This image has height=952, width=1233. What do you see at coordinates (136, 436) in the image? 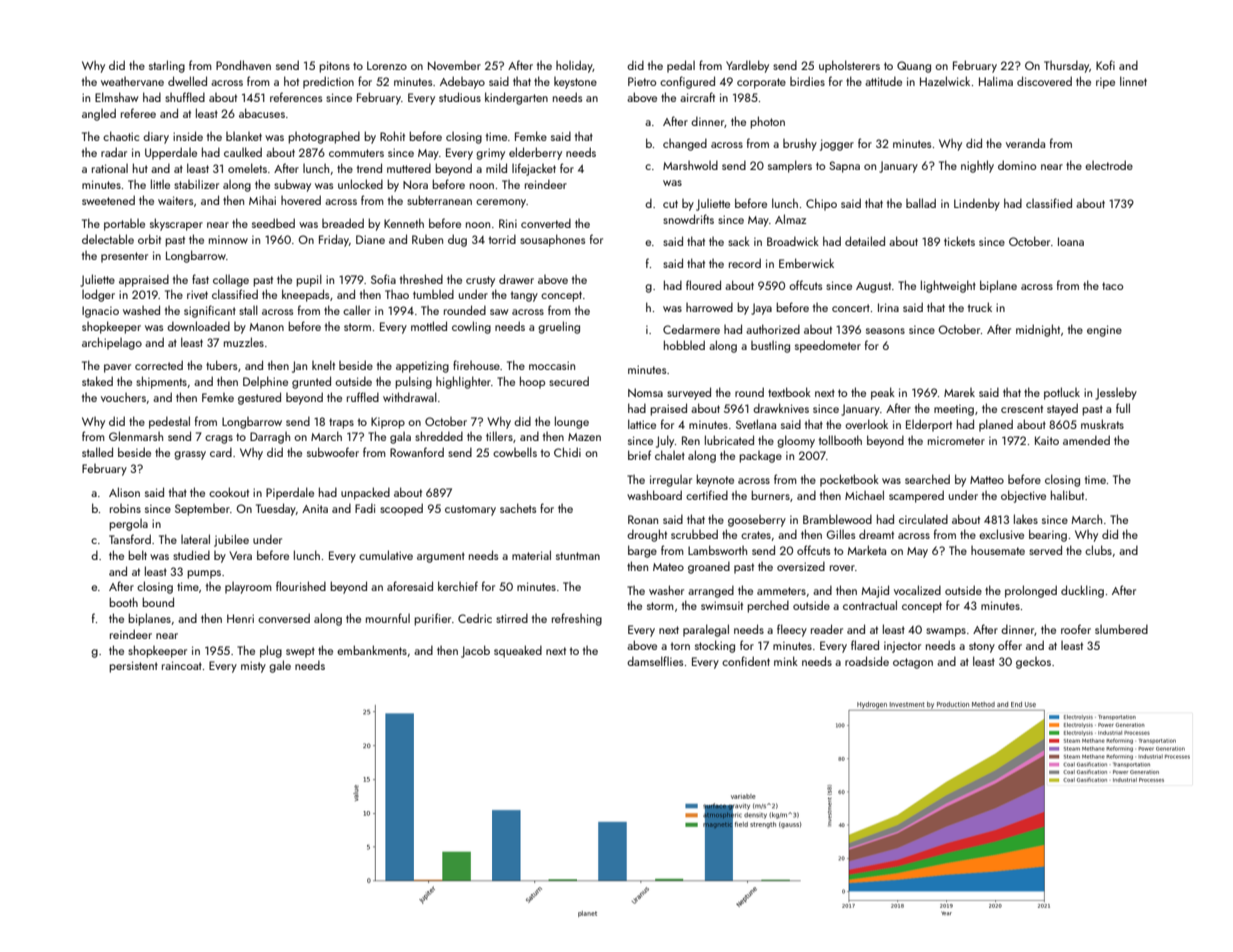
I see `Glenmarsh` at bounding box center [136, 436].
